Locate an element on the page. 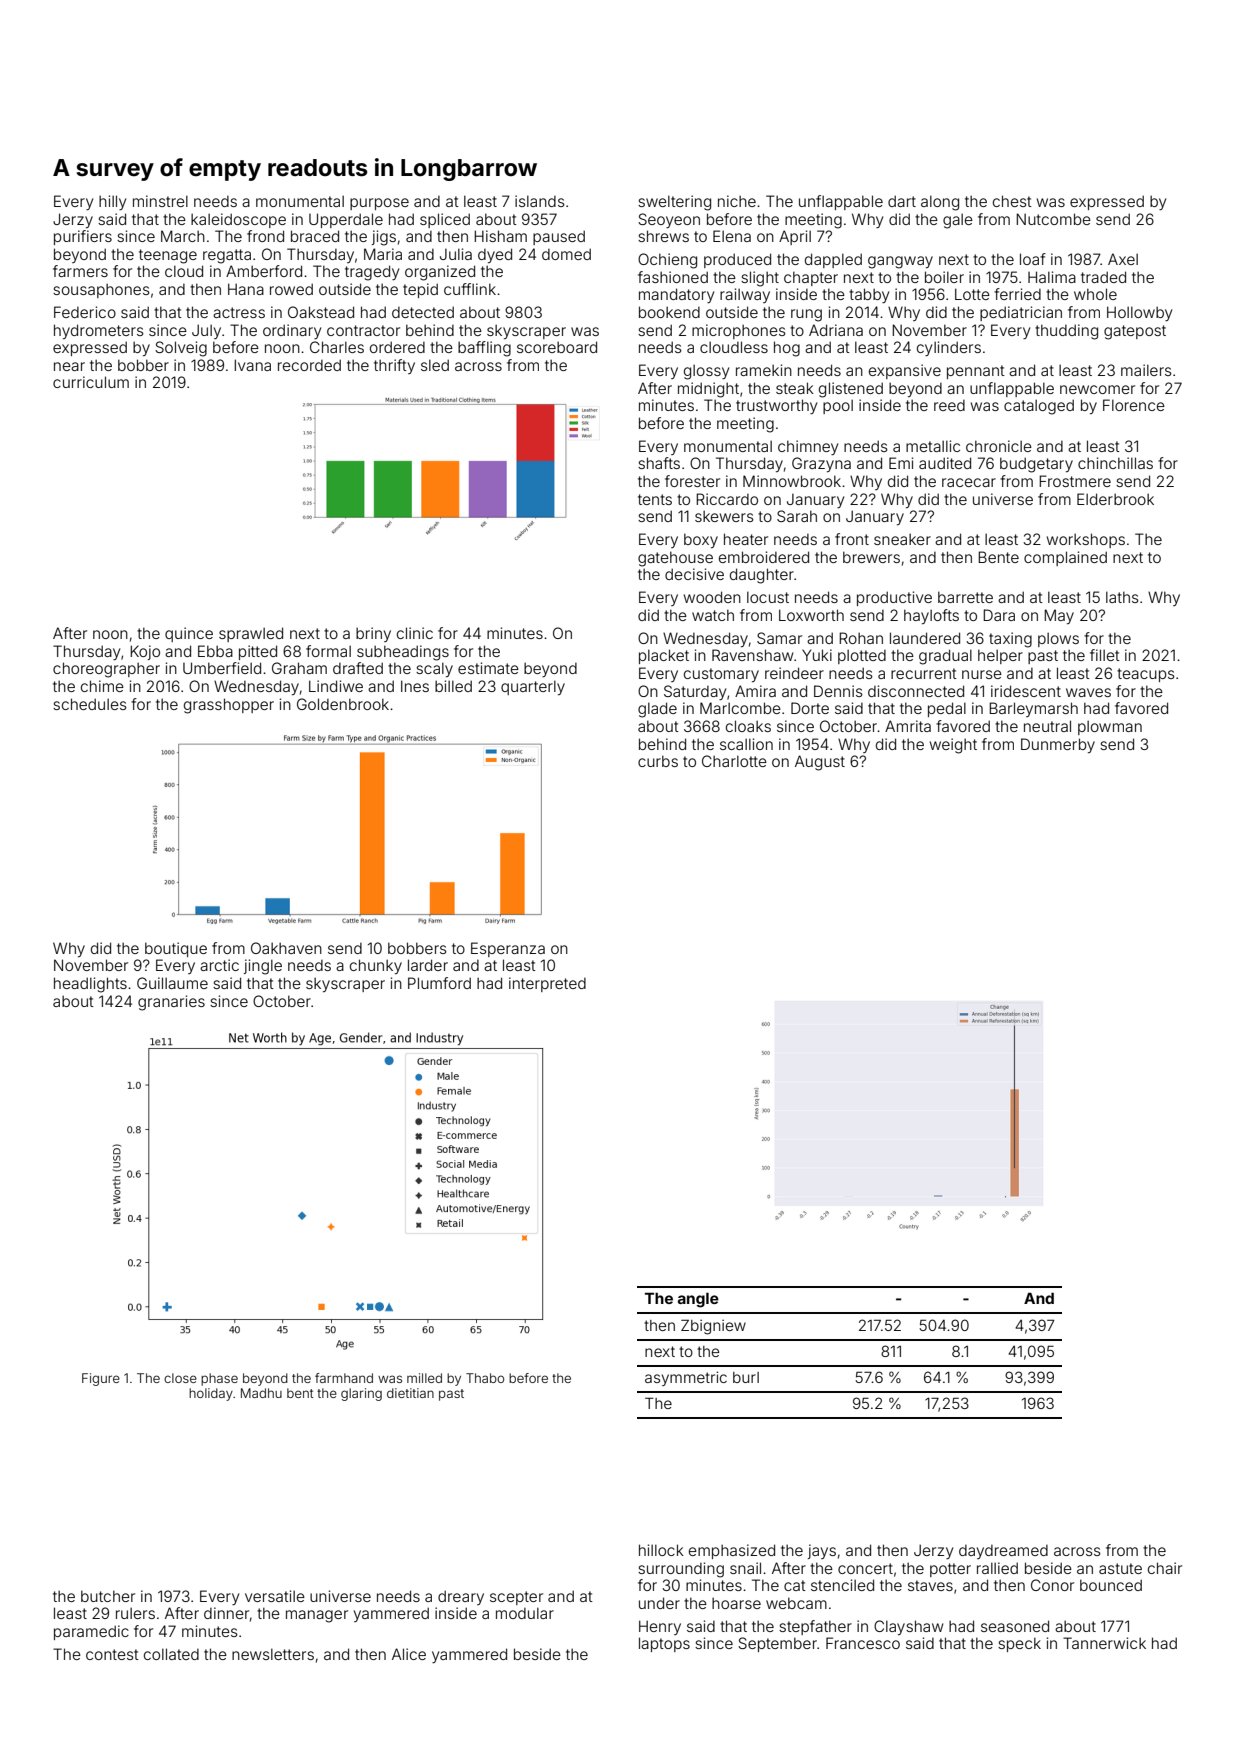 Image resolution: width=1238 pixels, height=1750 pixels. weight is located at coordinates (953, 746).
